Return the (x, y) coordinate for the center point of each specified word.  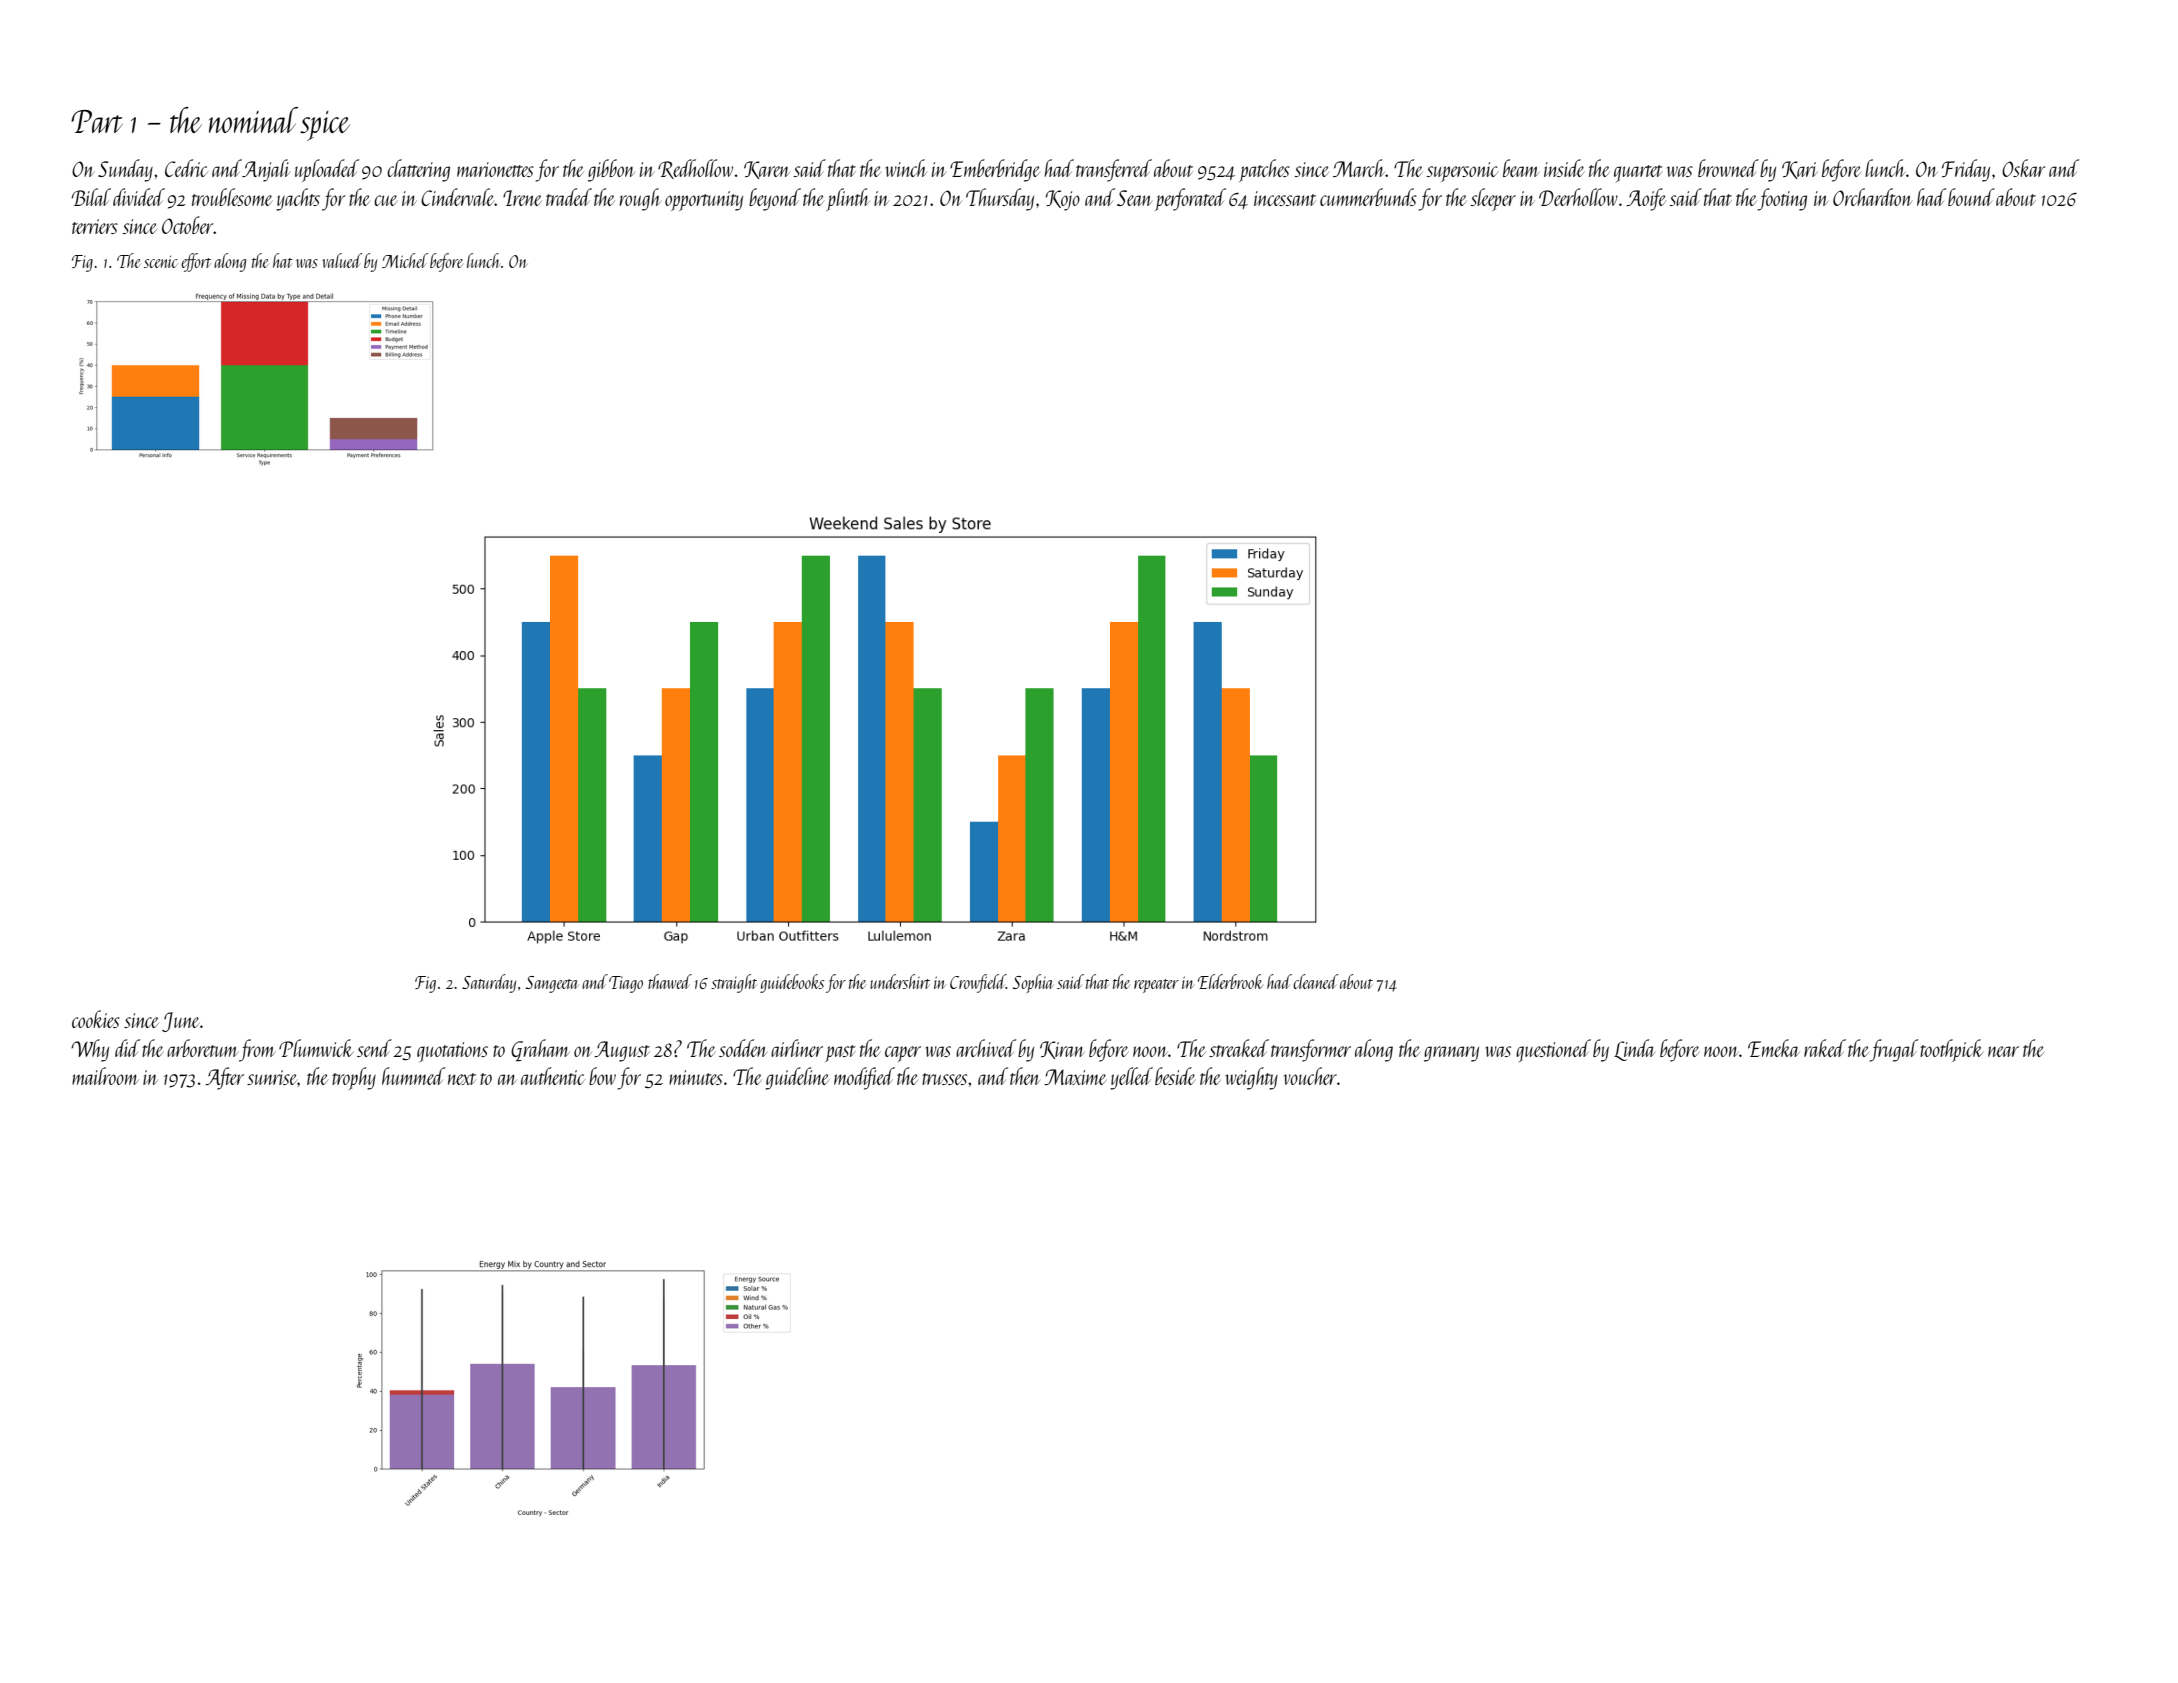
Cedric (186, 168)
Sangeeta (552, 984)
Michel (405, 260)
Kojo (1063, 200)
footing (1782, 199)
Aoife (1646, 199)
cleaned (1315, 981)
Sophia (1033, 983)
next (462, 1079)
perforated (1190, 199)
